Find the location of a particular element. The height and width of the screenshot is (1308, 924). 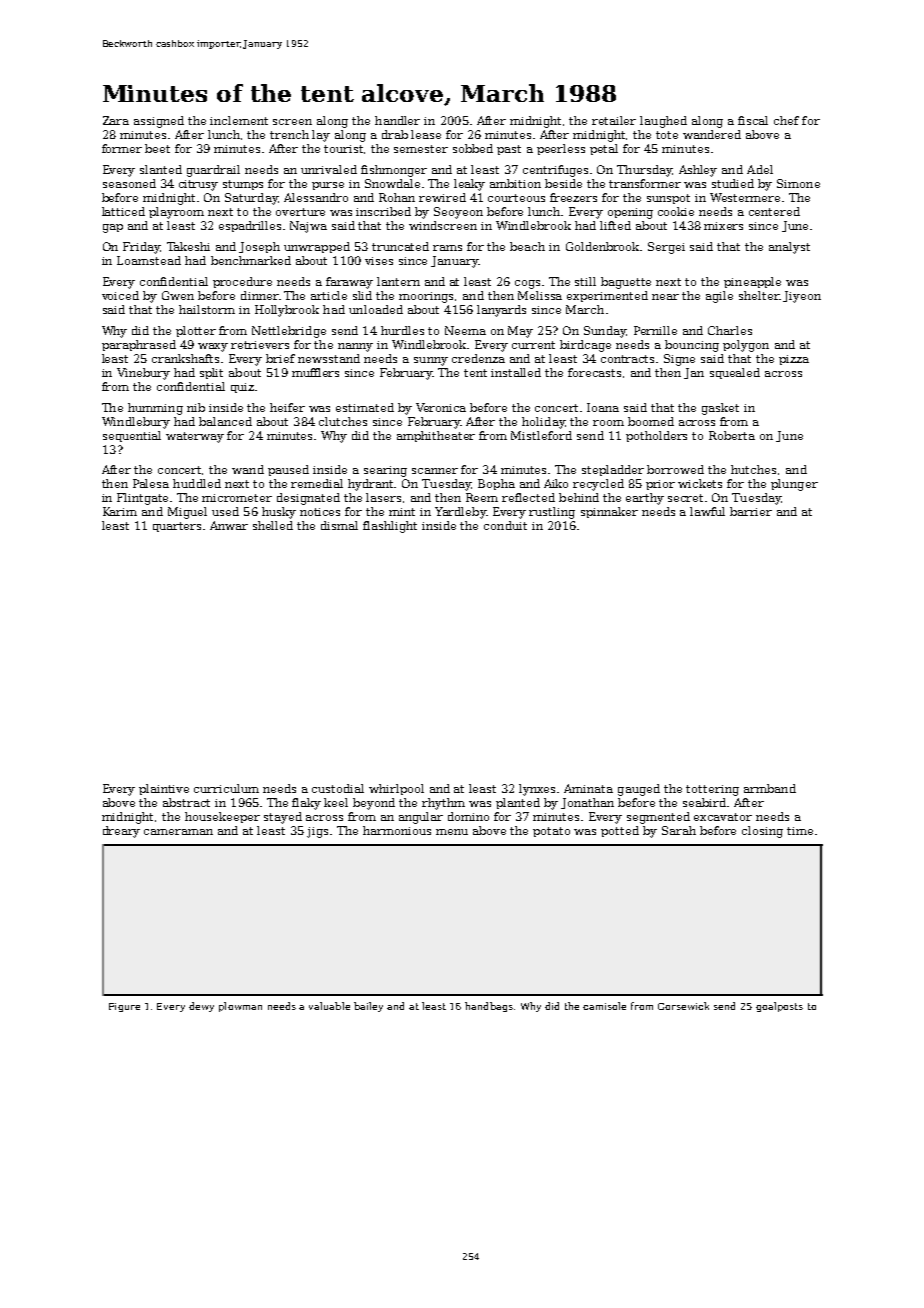

current is located at coordinates (533, 345).
